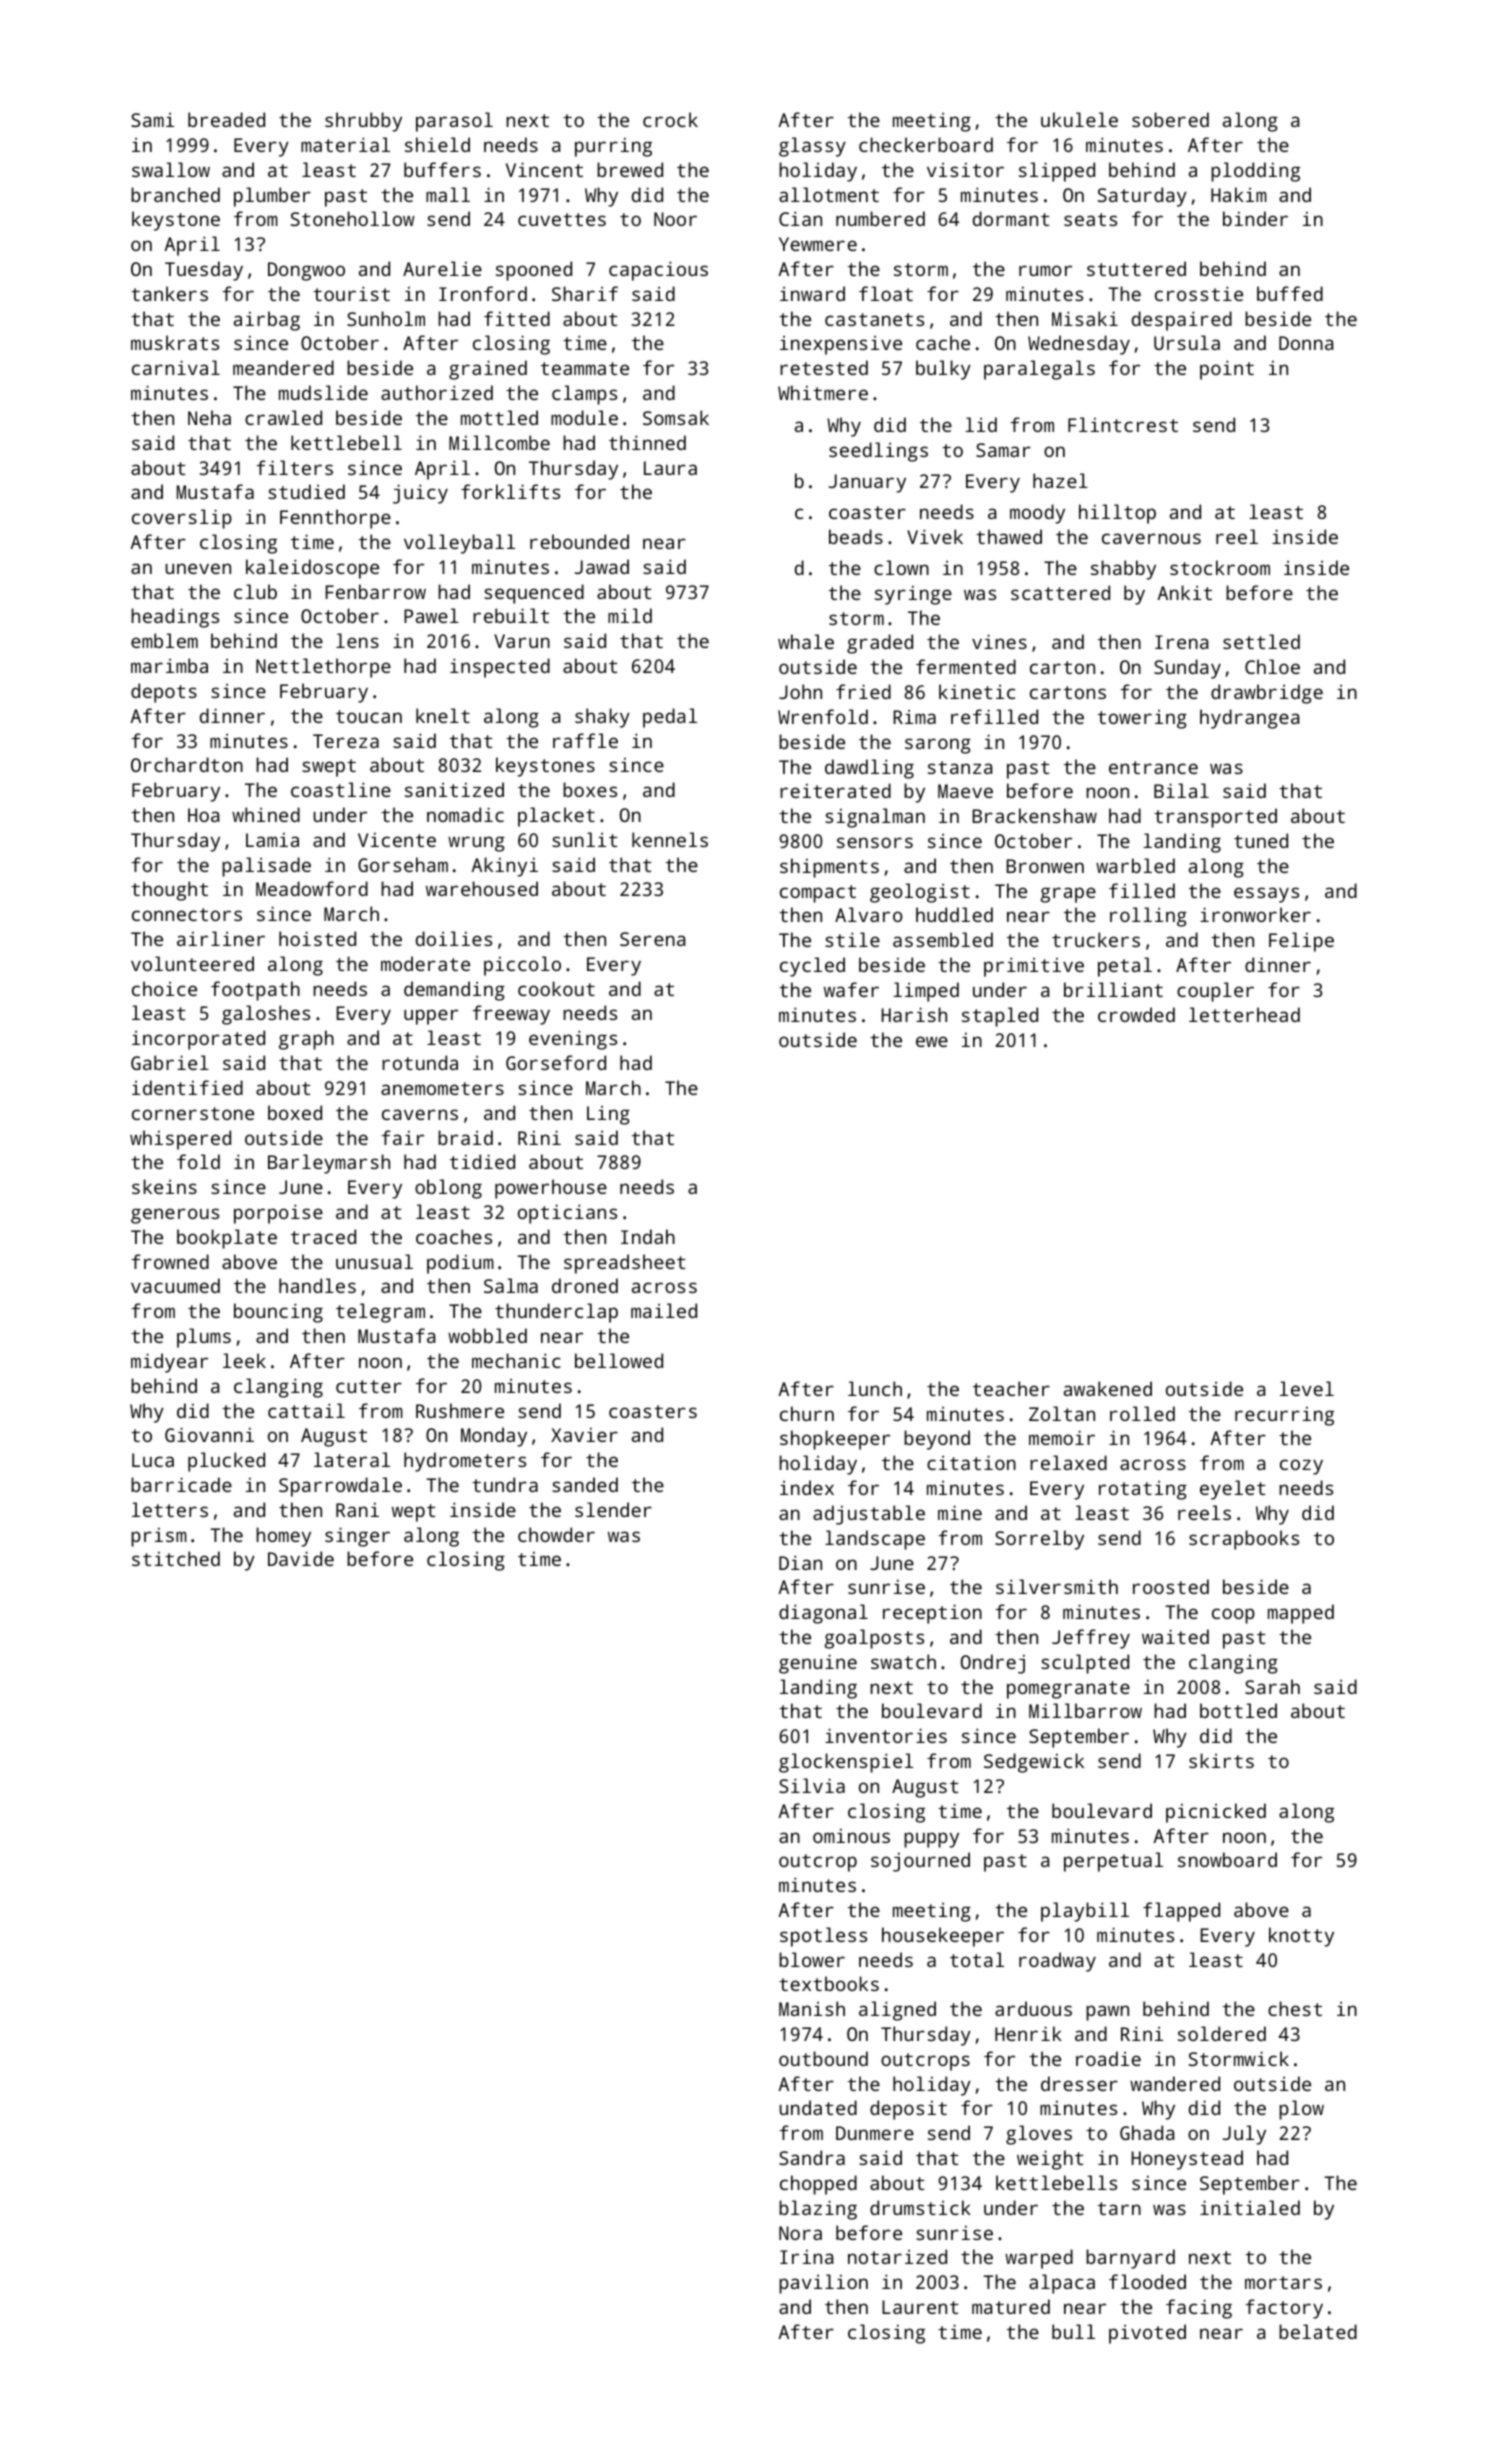 Image resolution: width=1496 pixels, height=2464 pixels. Describe the element at coordinates (920, 2307) in the screenshot. I see `Laurent` at that location.
